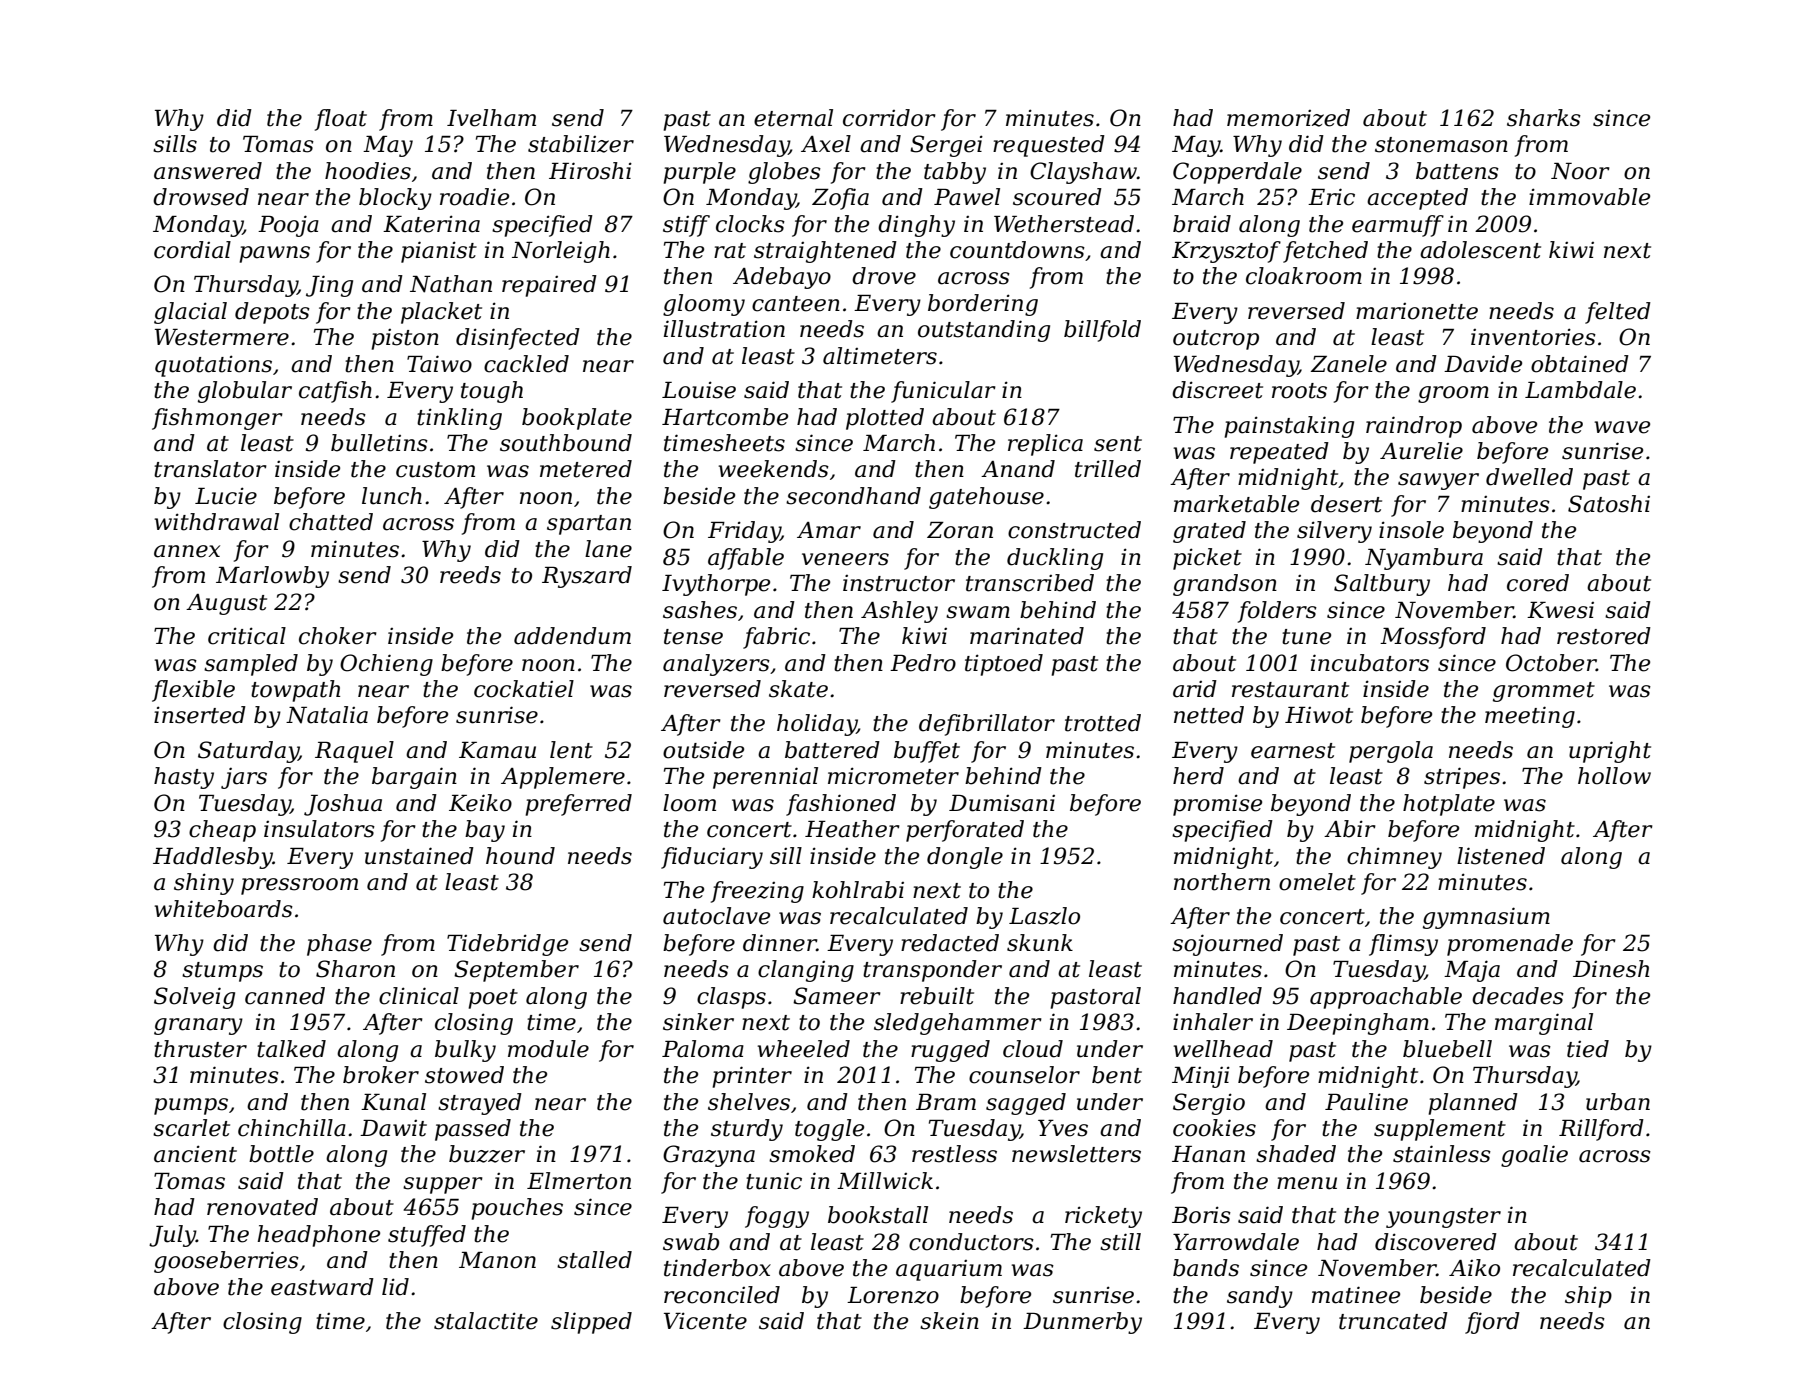 The width and height of the image is (1805, 1395). Describe the element at coordinates (1319, 715) in the image. I see `Hiwot` at that location.
